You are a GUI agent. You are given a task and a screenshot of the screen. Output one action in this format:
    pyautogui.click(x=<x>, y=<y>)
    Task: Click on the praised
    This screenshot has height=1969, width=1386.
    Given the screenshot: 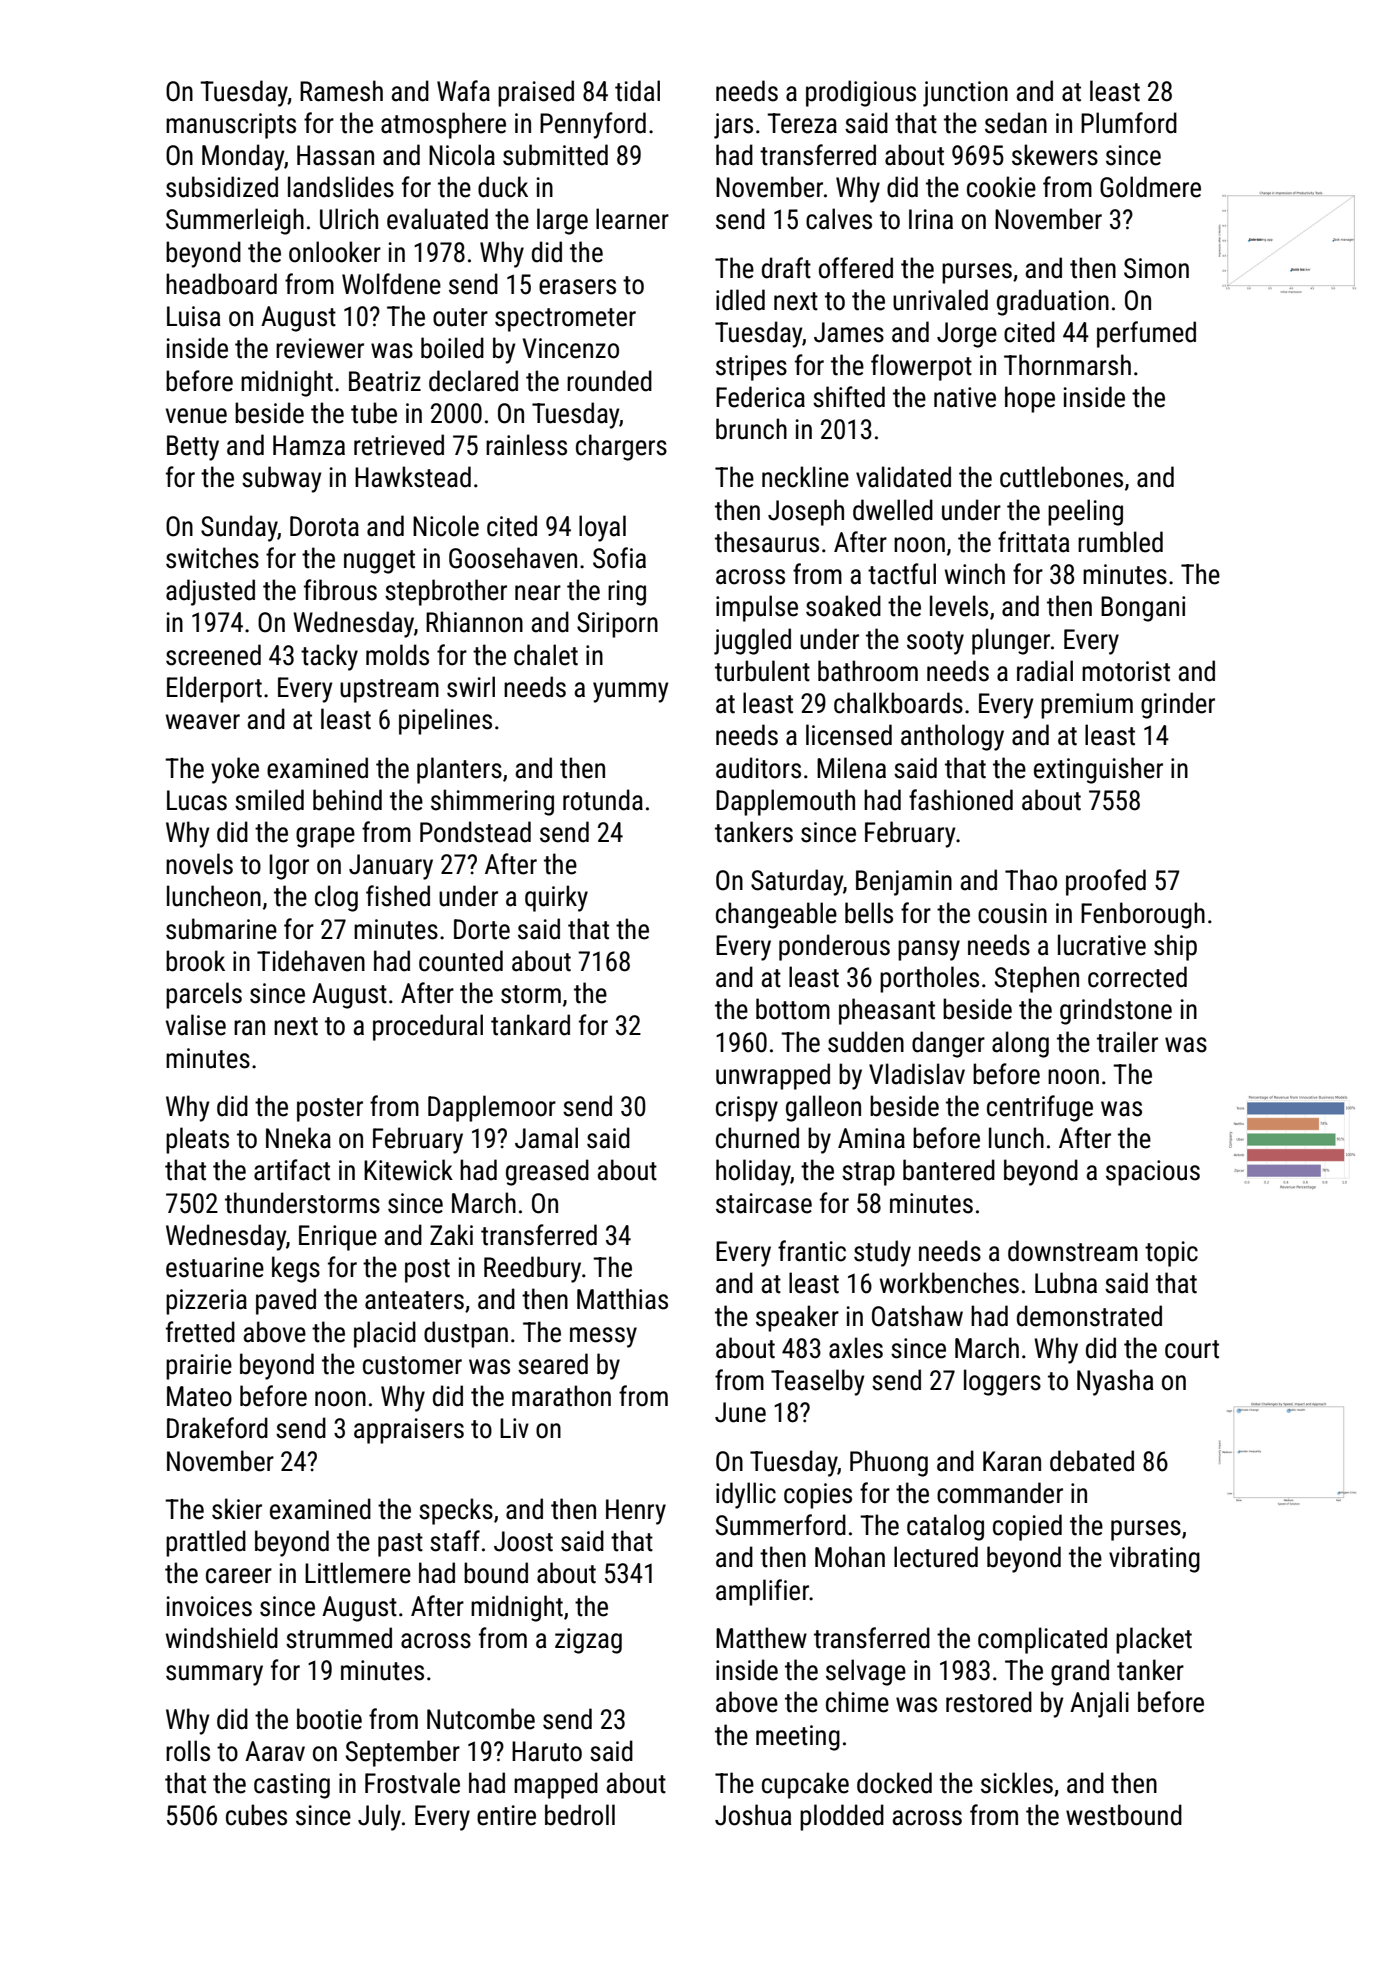 What is the action you would take?
    pyautogui.click(x=536, y=93)
